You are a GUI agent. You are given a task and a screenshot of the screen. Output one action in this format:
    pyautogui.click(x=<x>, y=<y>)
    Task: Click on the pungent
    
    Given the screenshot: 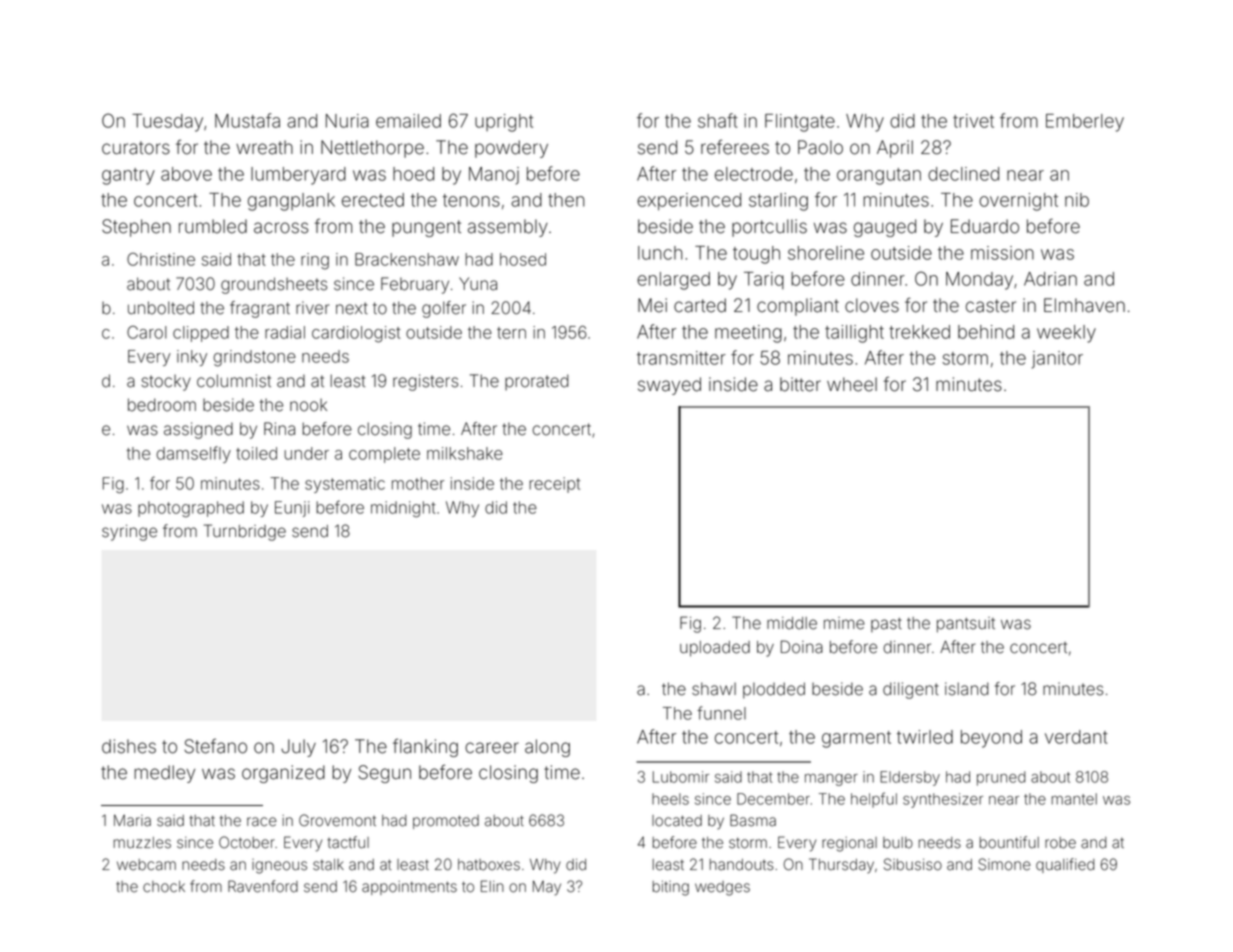 What is the action you would take?
    pyautogui.click(x=426, y=228)
